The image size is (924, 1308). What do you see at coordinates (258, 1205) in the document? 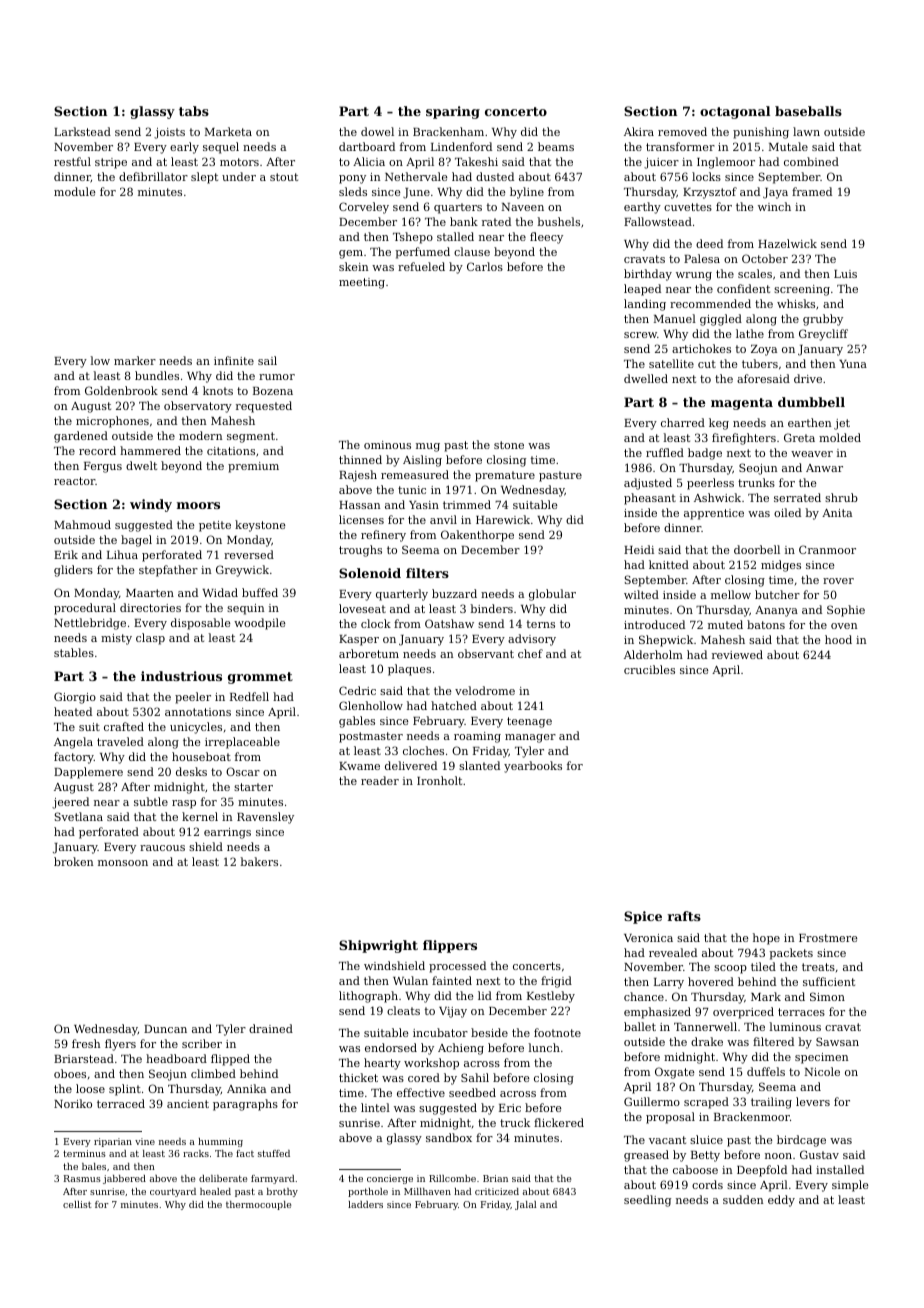
I see `thermocouple` at bounding box center [258, 1205].
